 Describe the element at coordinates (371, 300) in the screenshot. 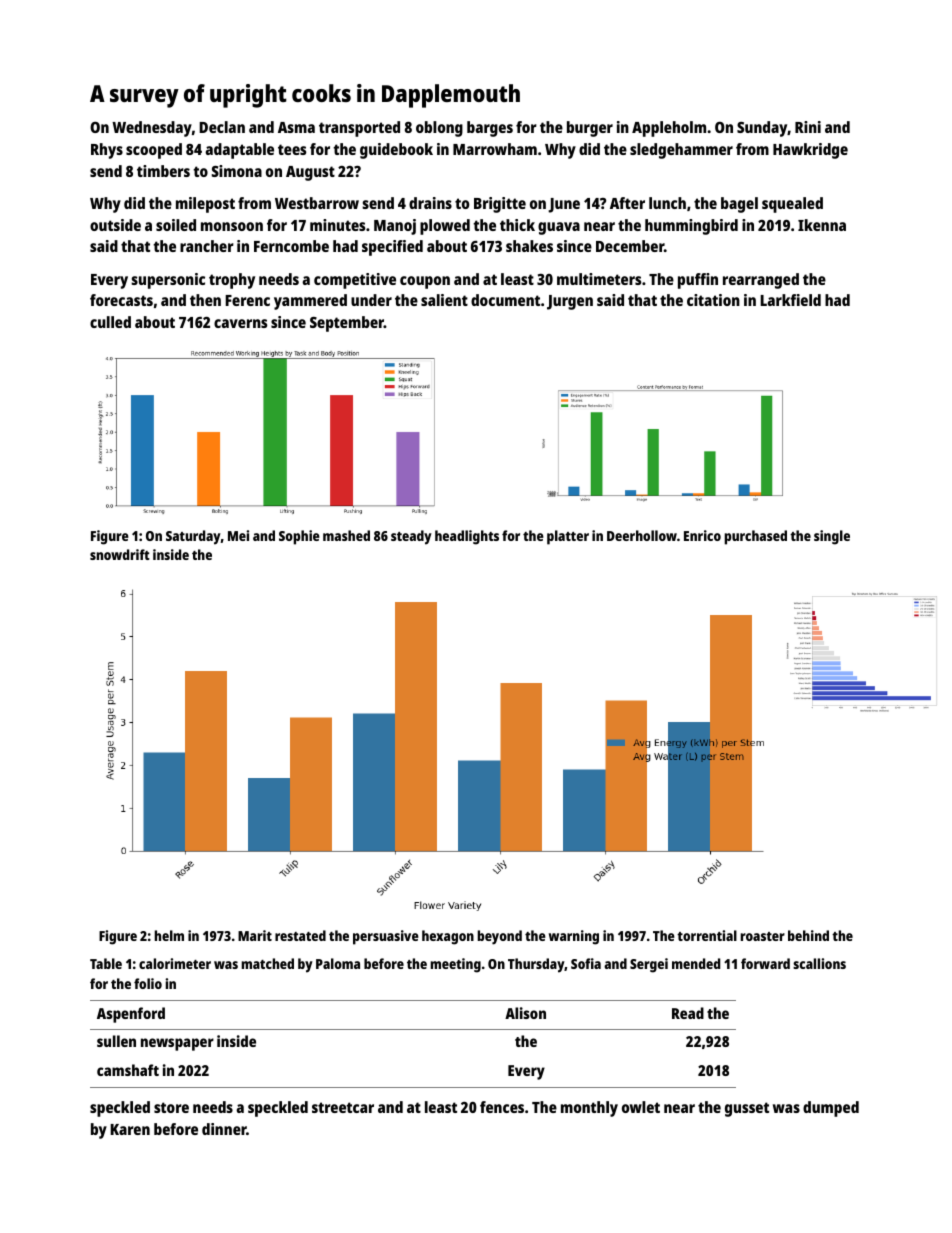

I see `under` at that location.
